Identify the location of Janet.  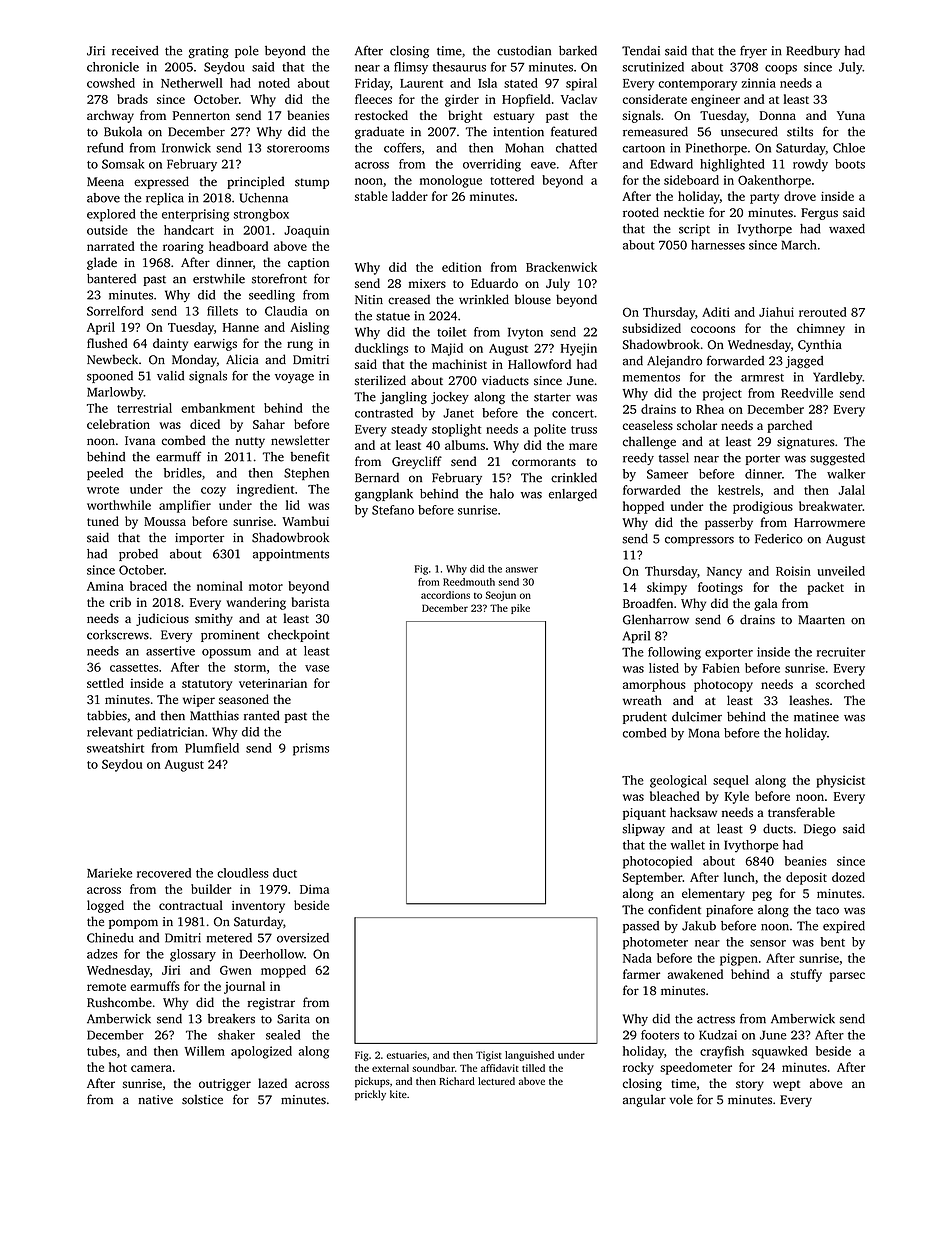
(458, 413).
